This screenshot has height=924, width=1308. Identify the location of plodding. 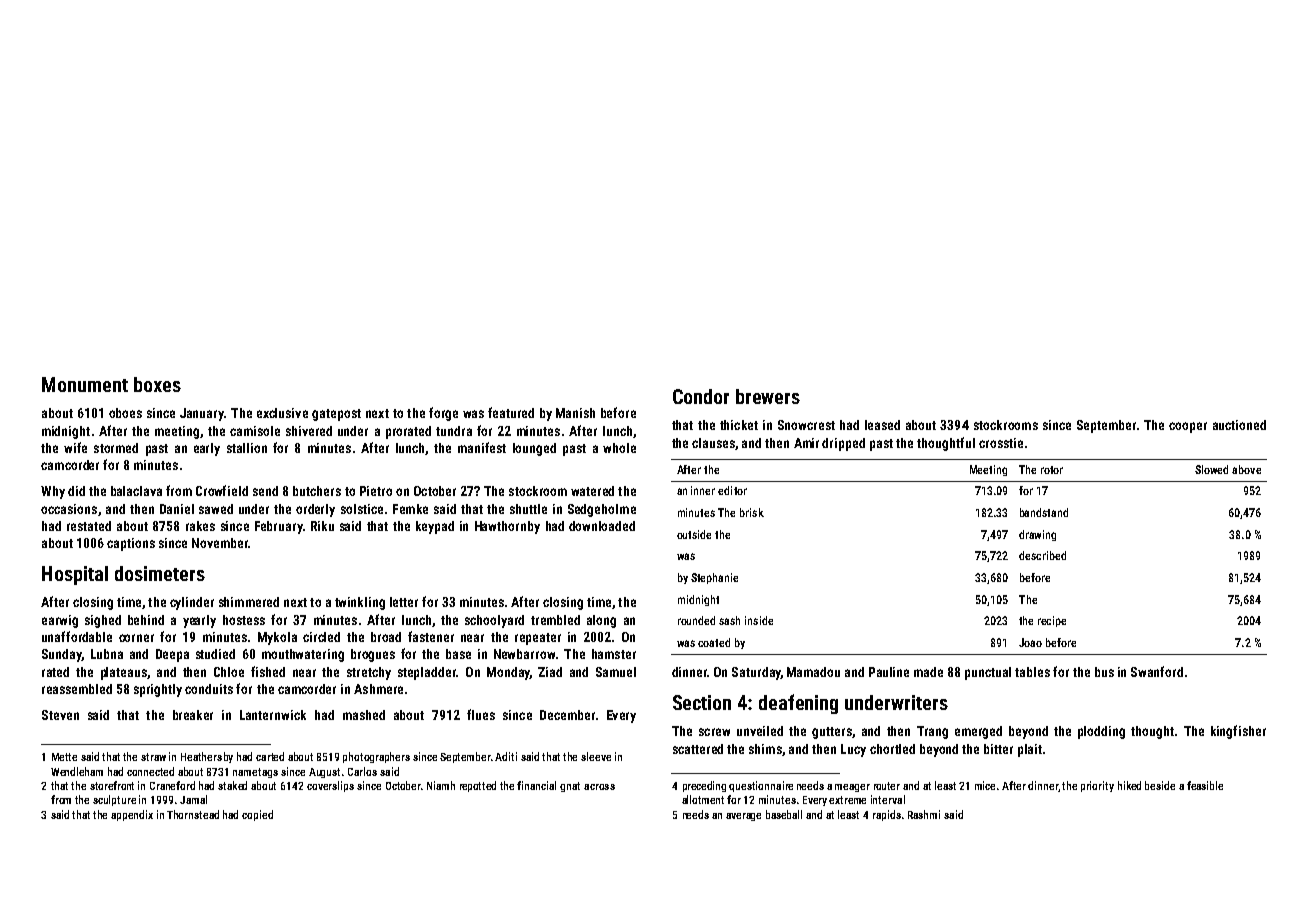
(1101, 732).
